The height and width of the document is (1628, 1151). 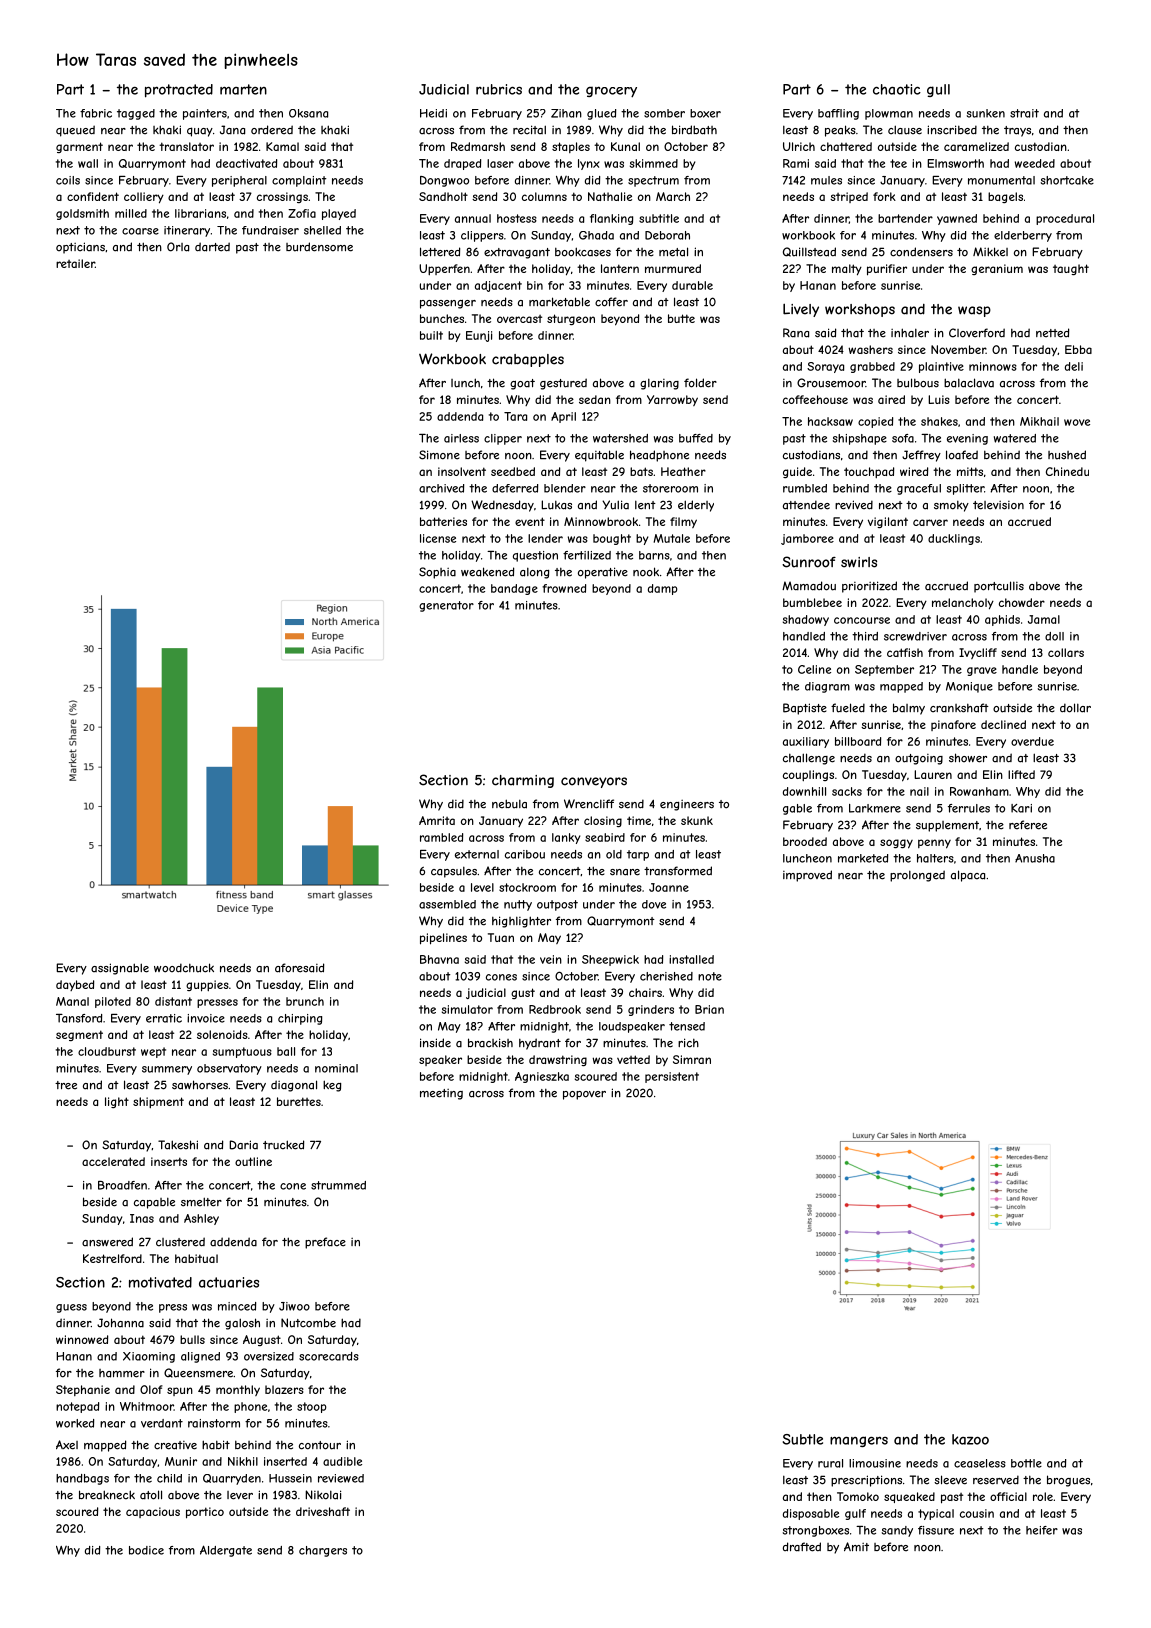 I want to click on alpaca, so click(x=968, y=876).
